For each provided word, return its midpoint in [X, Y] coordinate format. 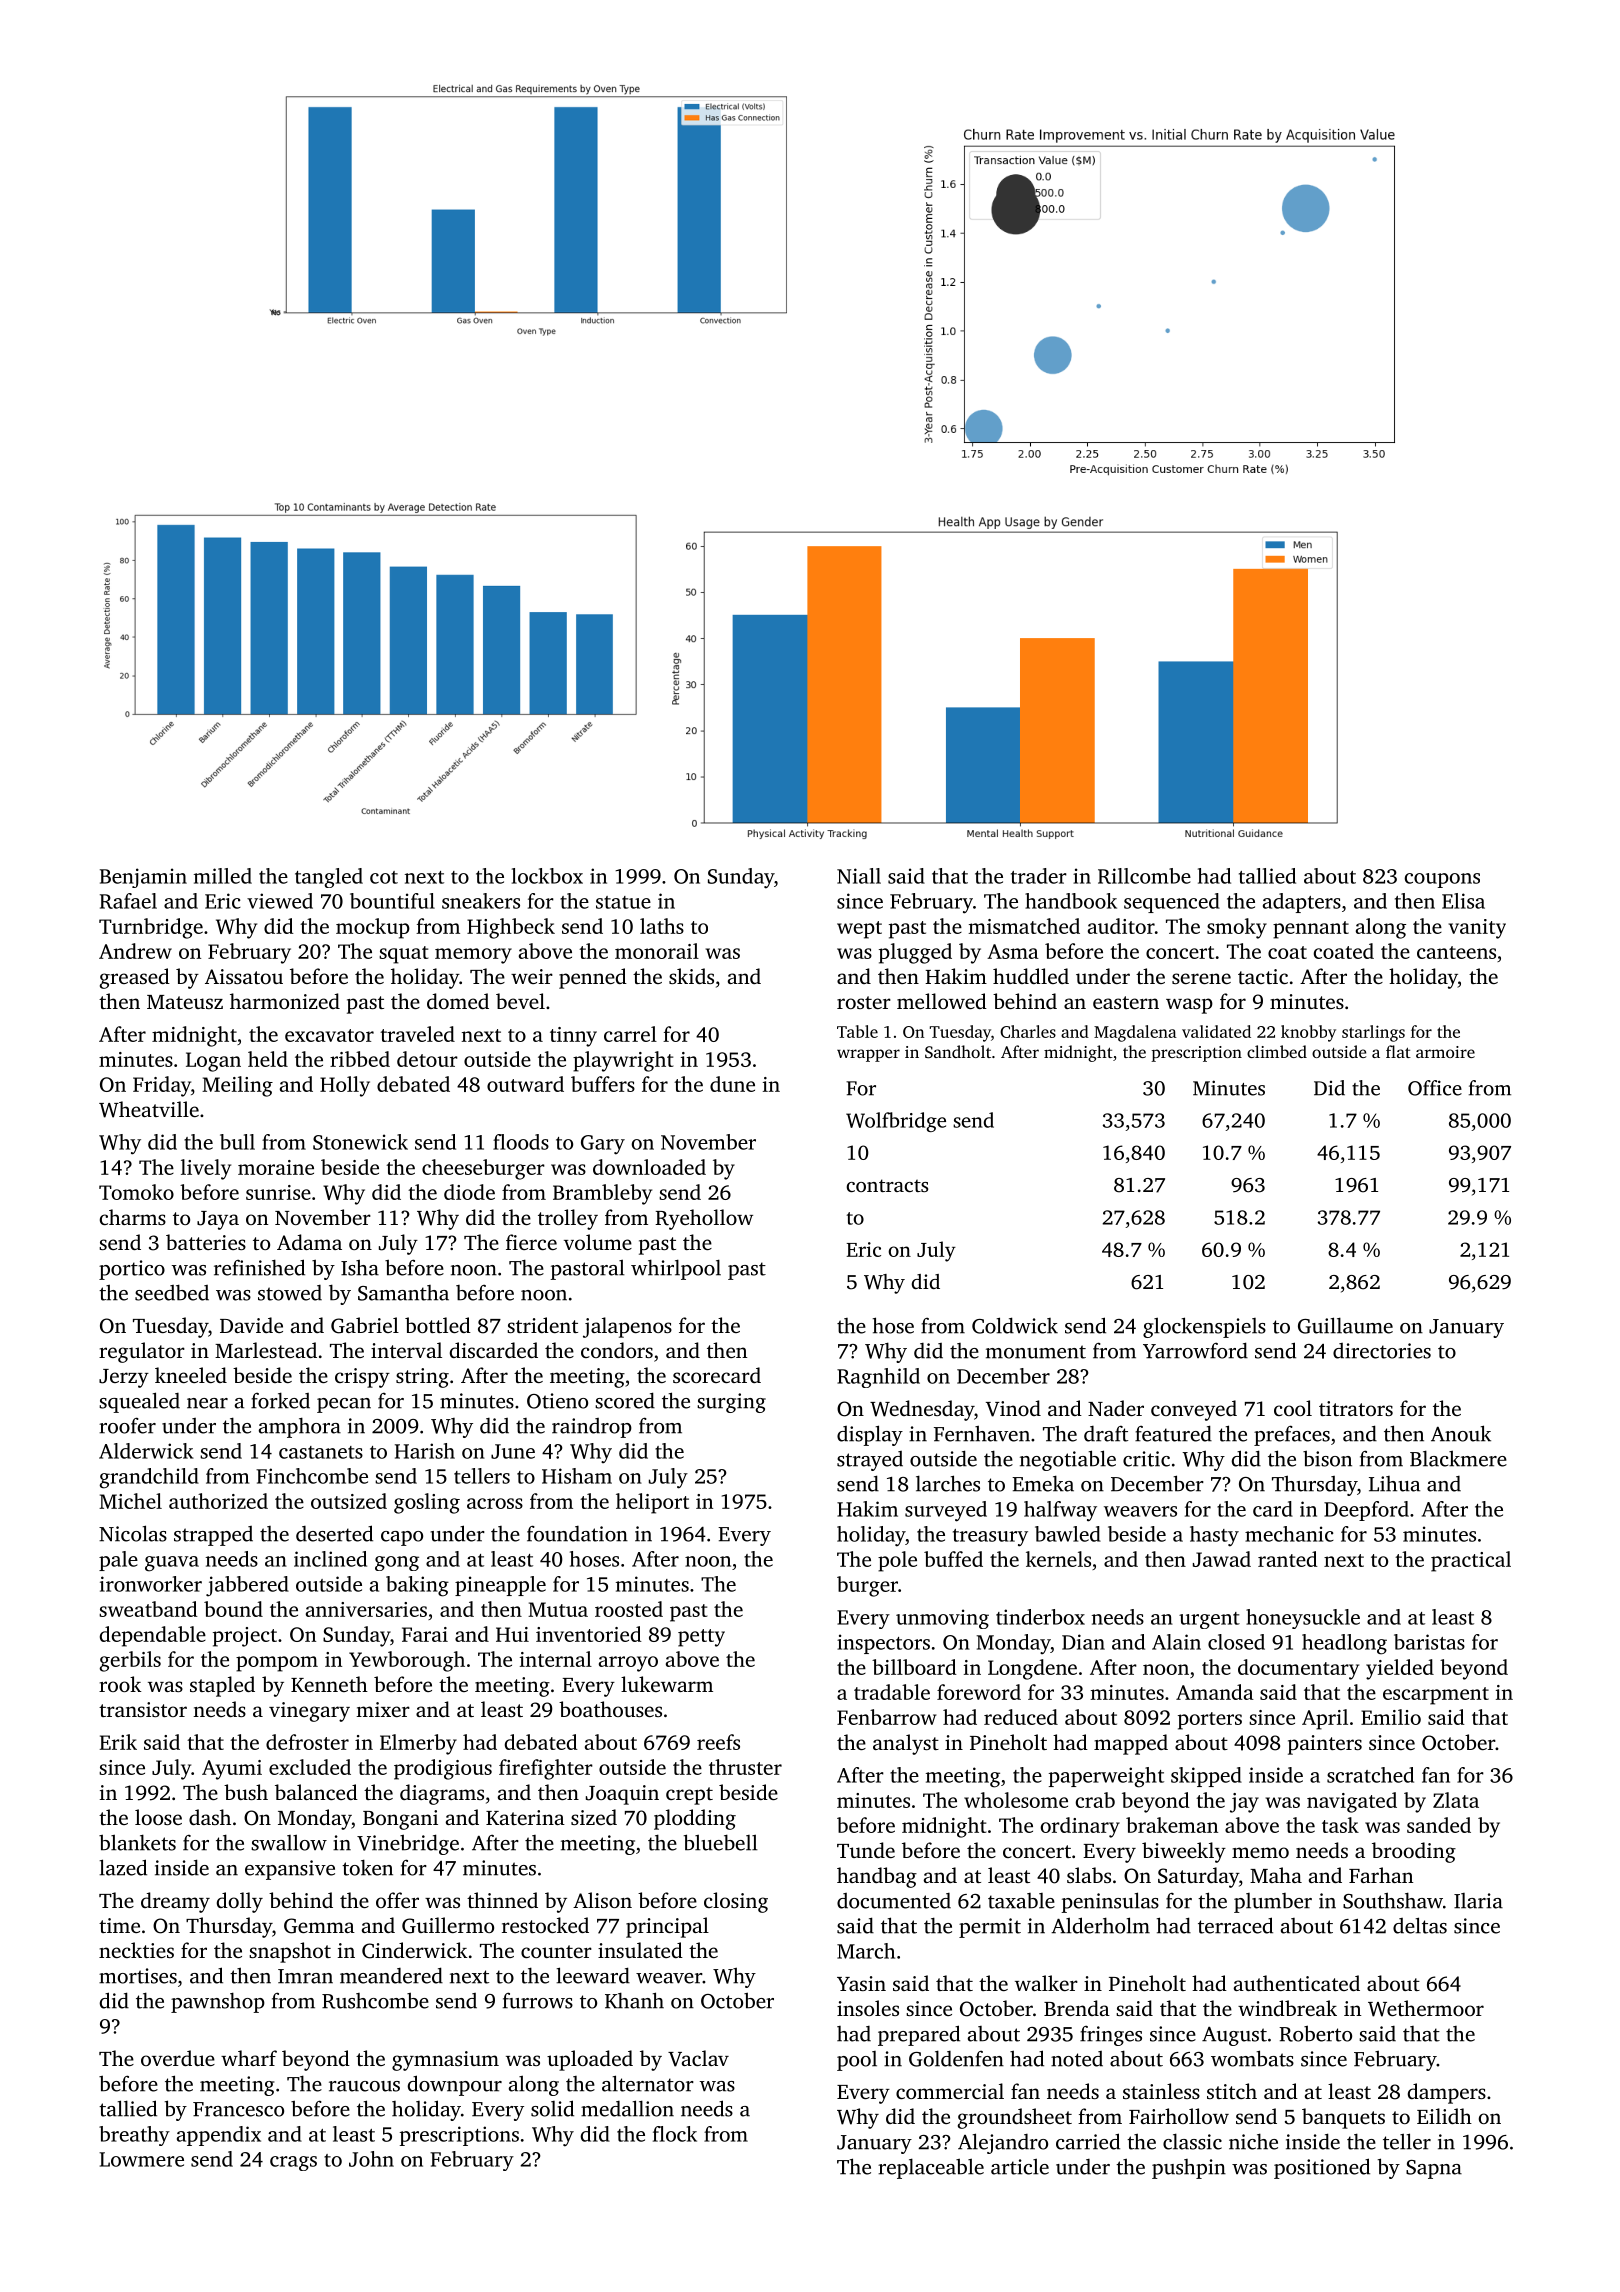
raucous [364, 2086]
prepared [919, 2035]
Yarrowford [1195, 1350]
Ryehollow [704, 1219]
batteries [206, 1242]
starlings [1373, 1033]
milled [223, 876]
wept [859, 930]
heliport [652, 1503]
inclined [330, 1559]
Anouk [1461, 1433]
